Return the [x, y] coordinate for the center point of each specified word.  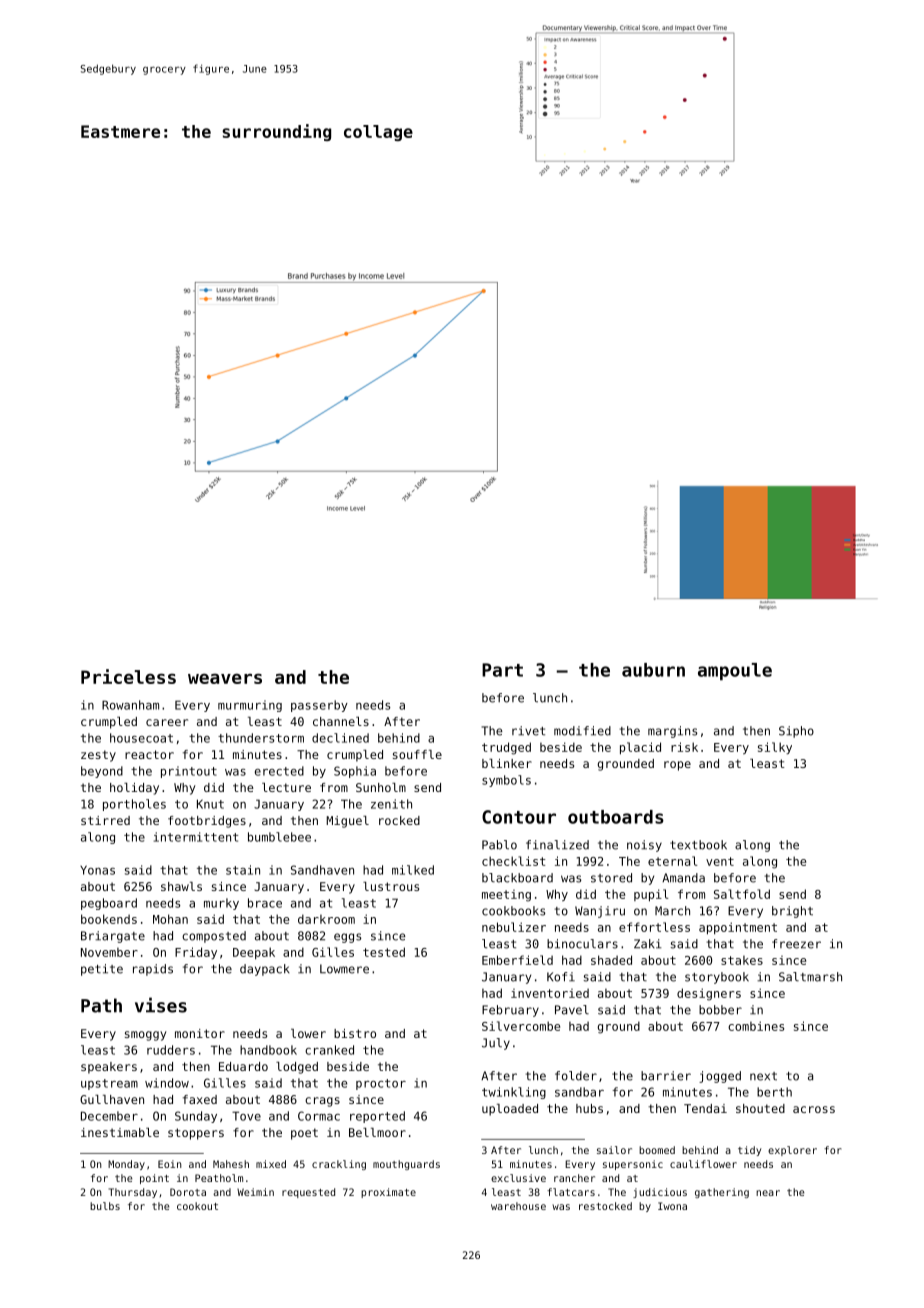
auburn [653, 670]
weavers [225, 678]
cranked [329, 1050]
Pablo [499, 845]
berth [774, 1092]
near [768, 1193]
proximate [388, 1193]
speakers [109, 1068]
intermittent [196, 837]
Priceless [128, 676]
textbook [698, 845]
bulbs [105, 1206]
